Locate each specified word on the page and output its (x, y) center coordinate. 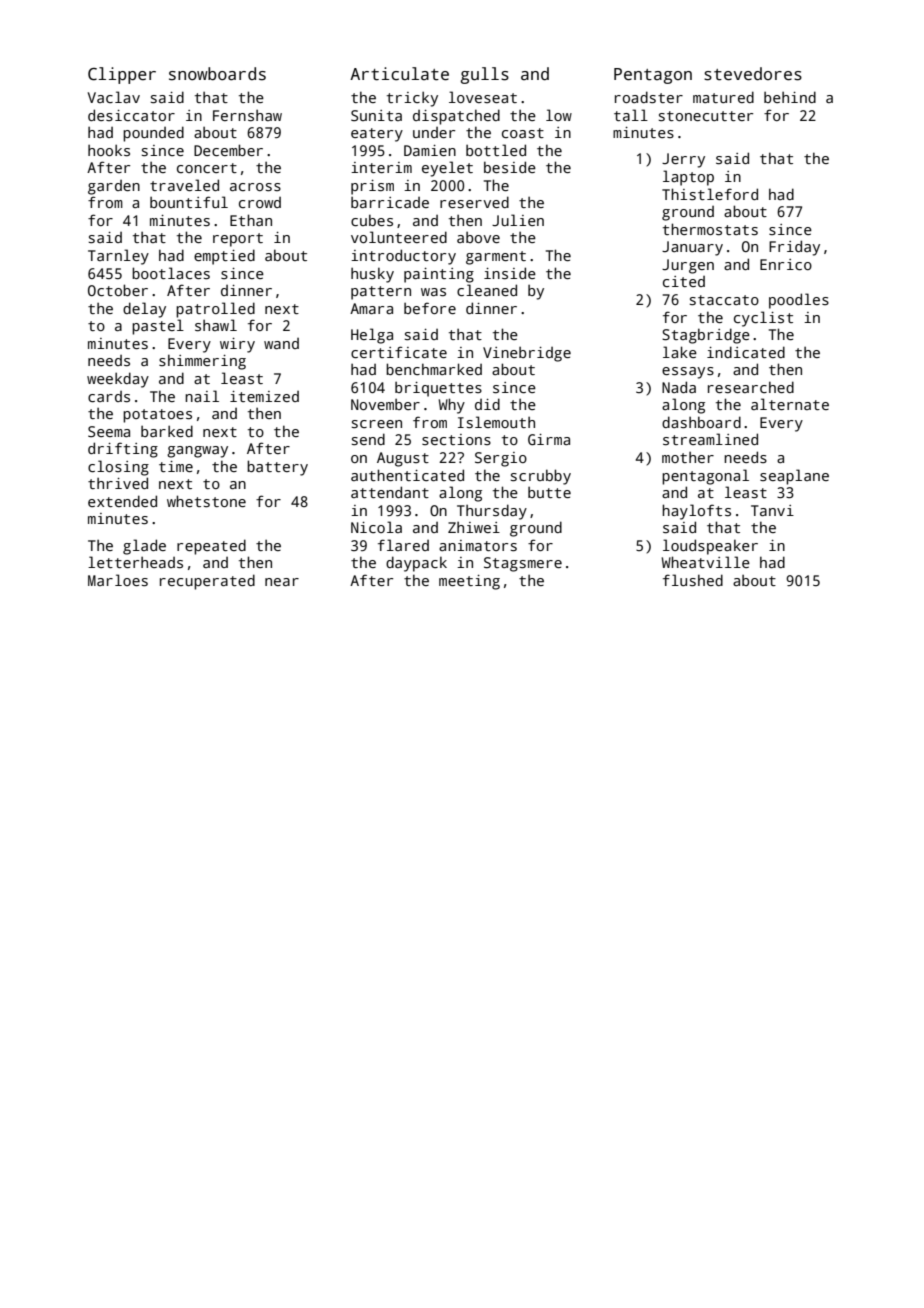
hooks (109, 150)
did (487, 404)
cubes (372, 220)
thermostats (710, 229)
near (282, 582)
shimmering (202, 362)
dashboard (701, 422)
